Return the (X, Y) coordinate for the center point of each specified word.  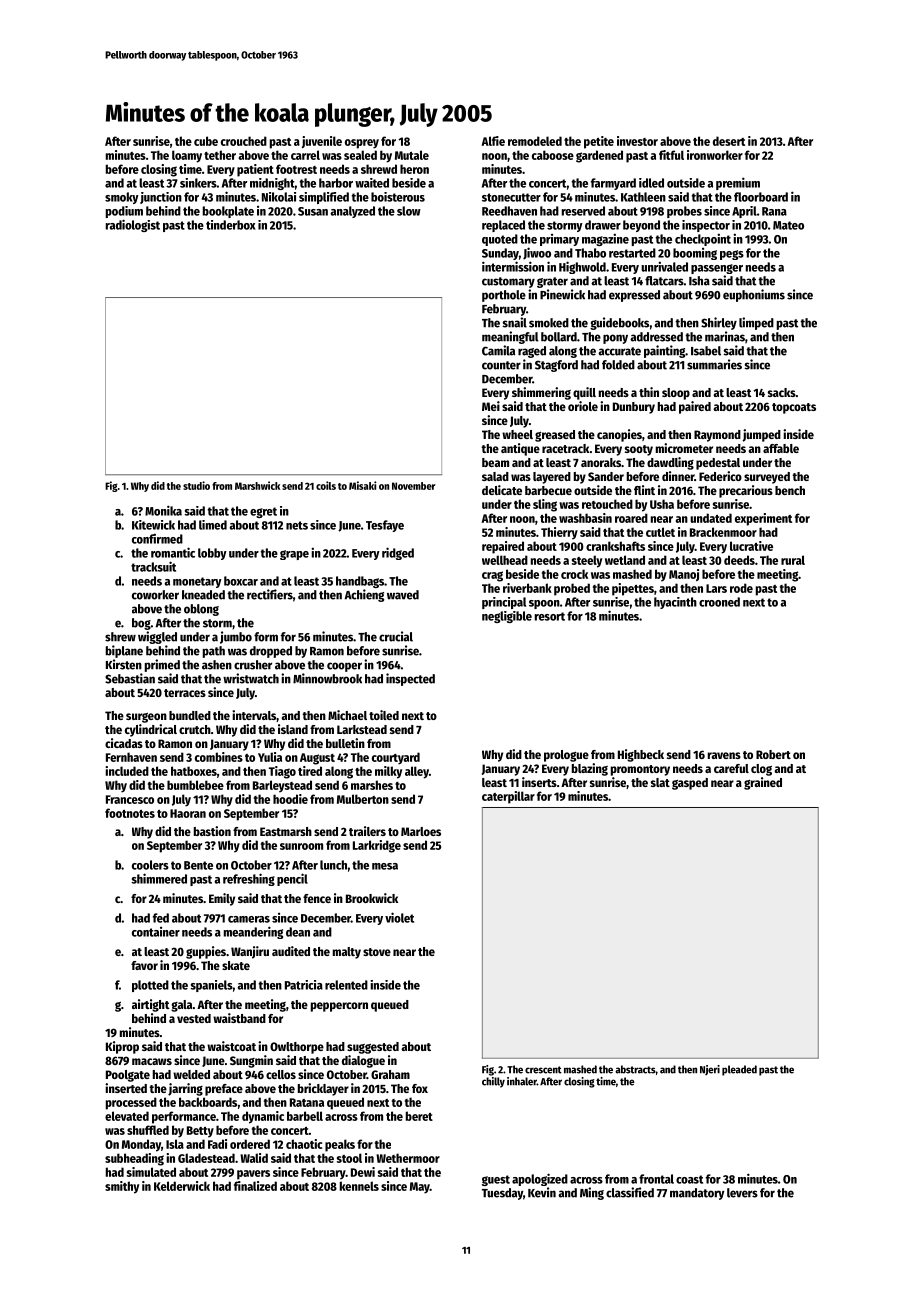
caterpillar (508, 797)
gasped (690, 784)
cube (206, 141)
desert (729, 141)
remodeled (535, 141)
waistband (239, 1018)
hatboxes (194, 771)
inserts (539, 782)
